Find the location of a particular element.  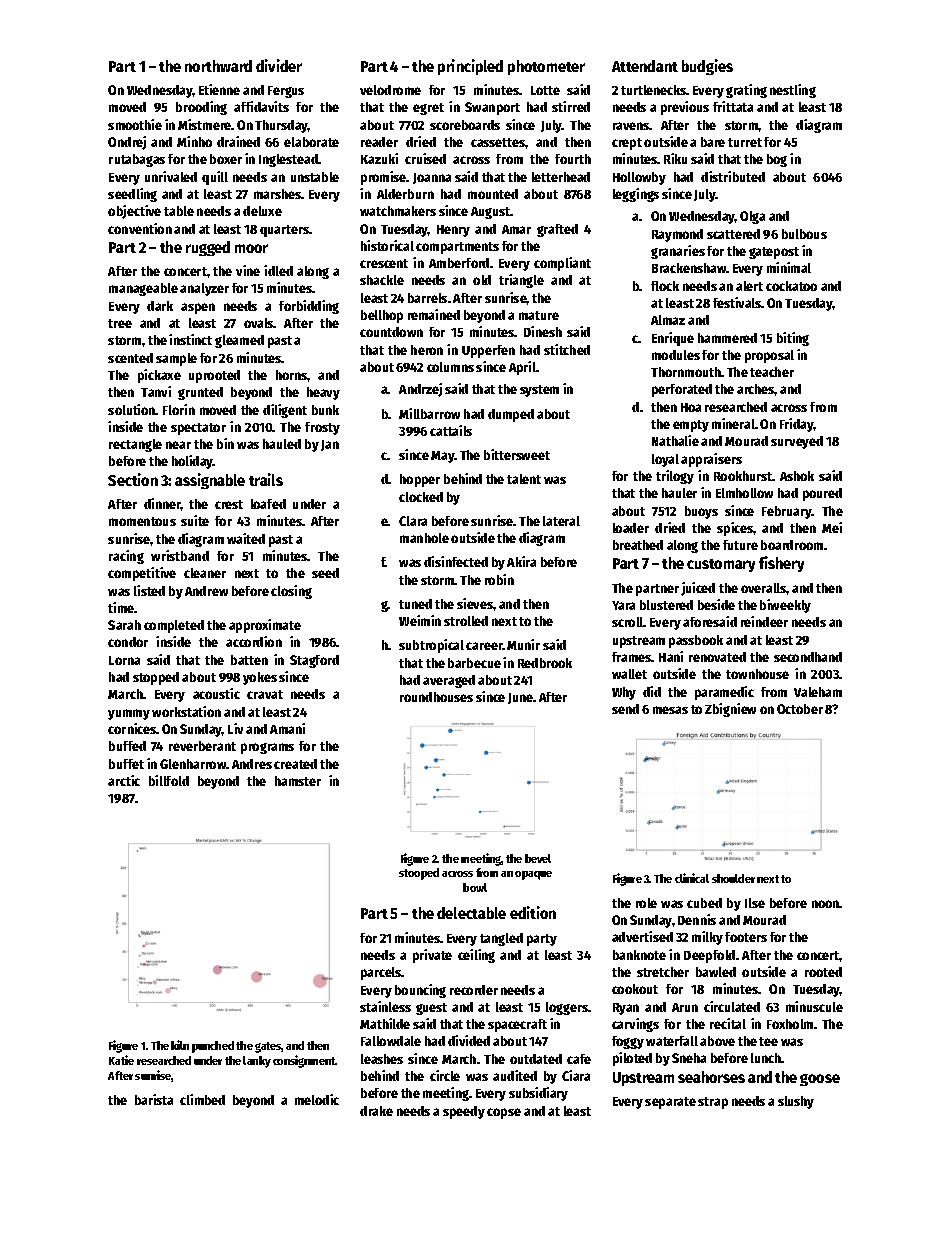

beside is located at coordinates (716, 604).
